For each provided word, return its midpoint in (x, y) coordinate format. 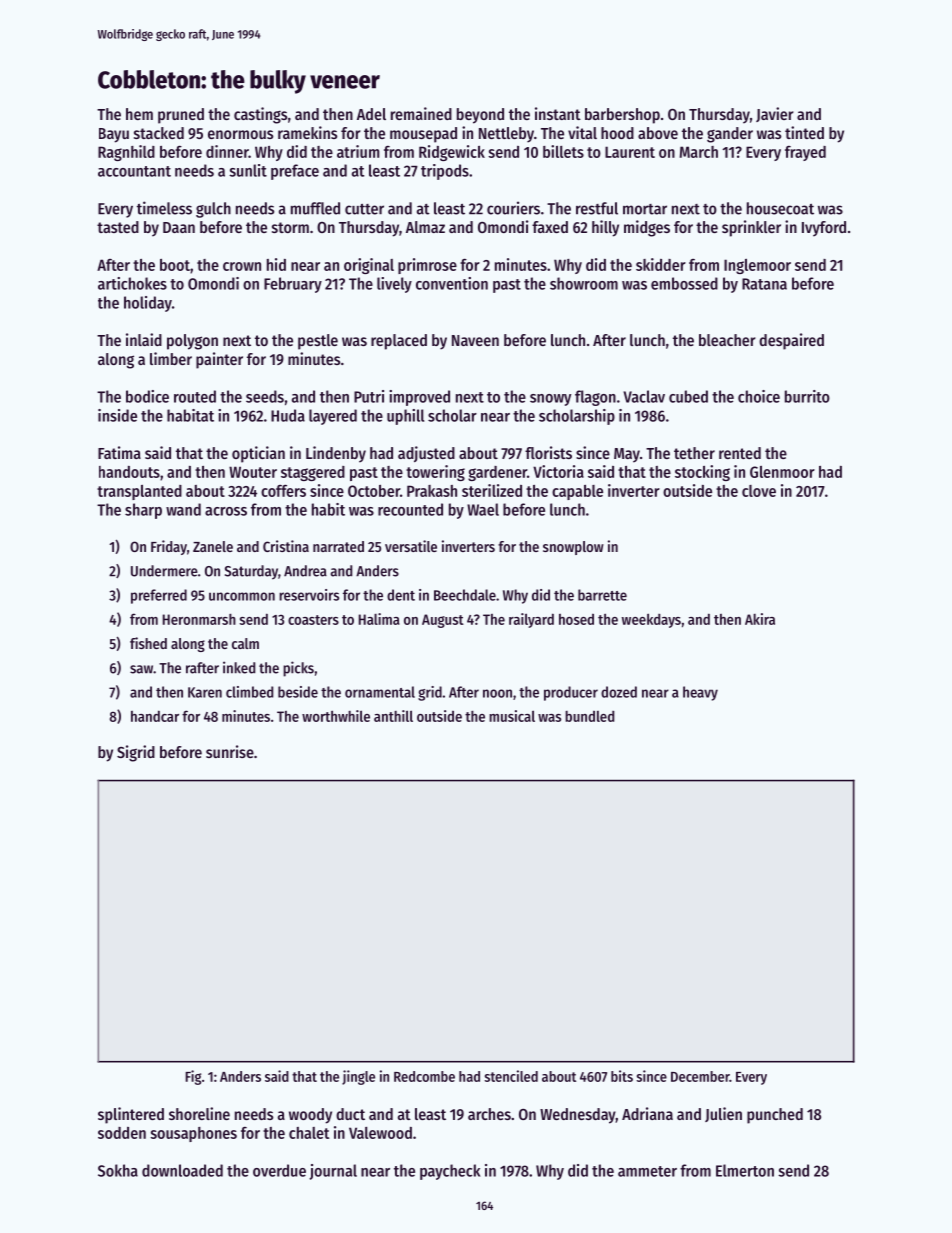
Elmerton (745, 1170)
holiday (148, 304)
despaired (791, 341)
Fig (193, 1077)
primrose (427, 266)
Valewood (380, 1133)
